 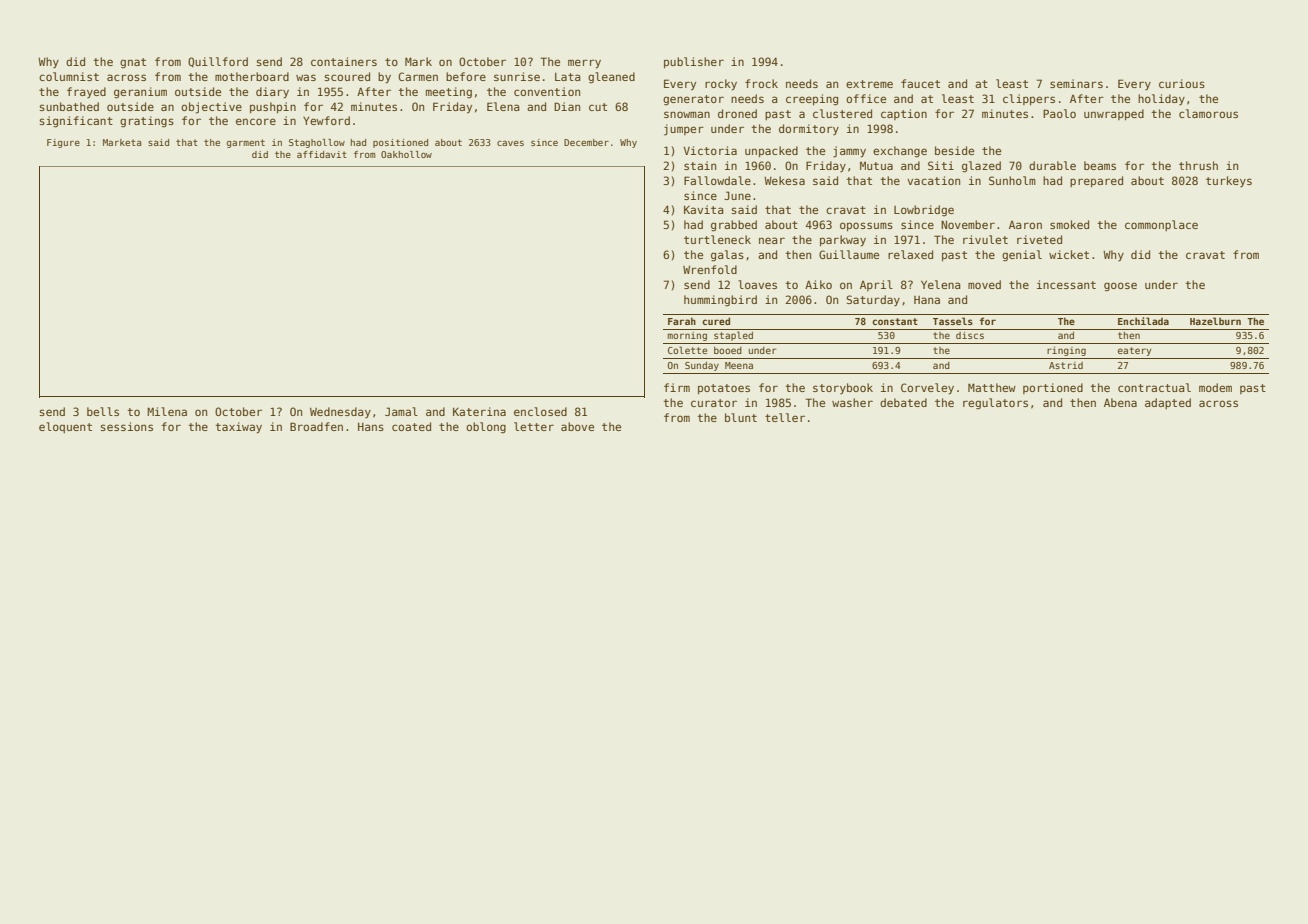 I want to click on bells, so click(x=103, y=411).
